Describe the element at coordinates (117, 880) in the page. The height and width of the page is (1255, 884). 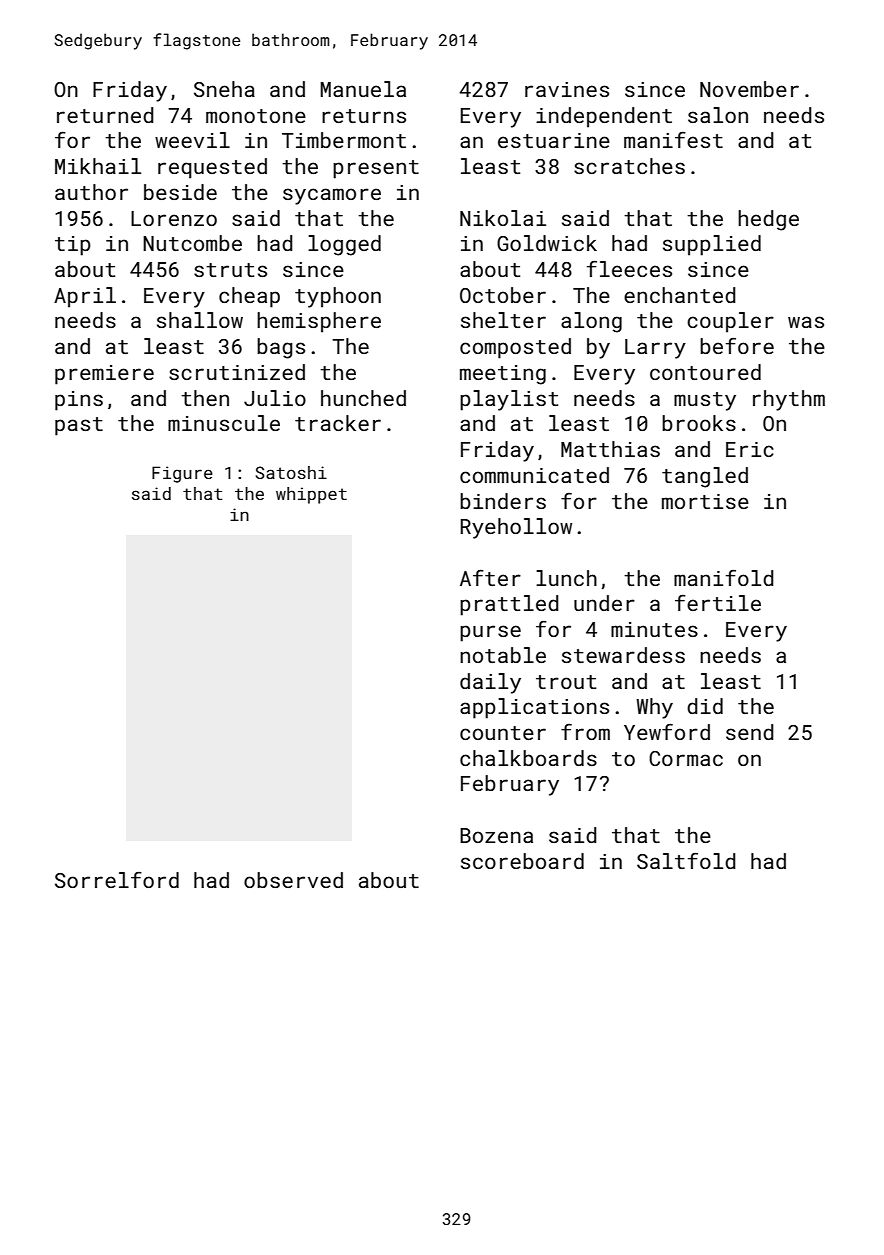
I see `Sorrelford` at that location.
